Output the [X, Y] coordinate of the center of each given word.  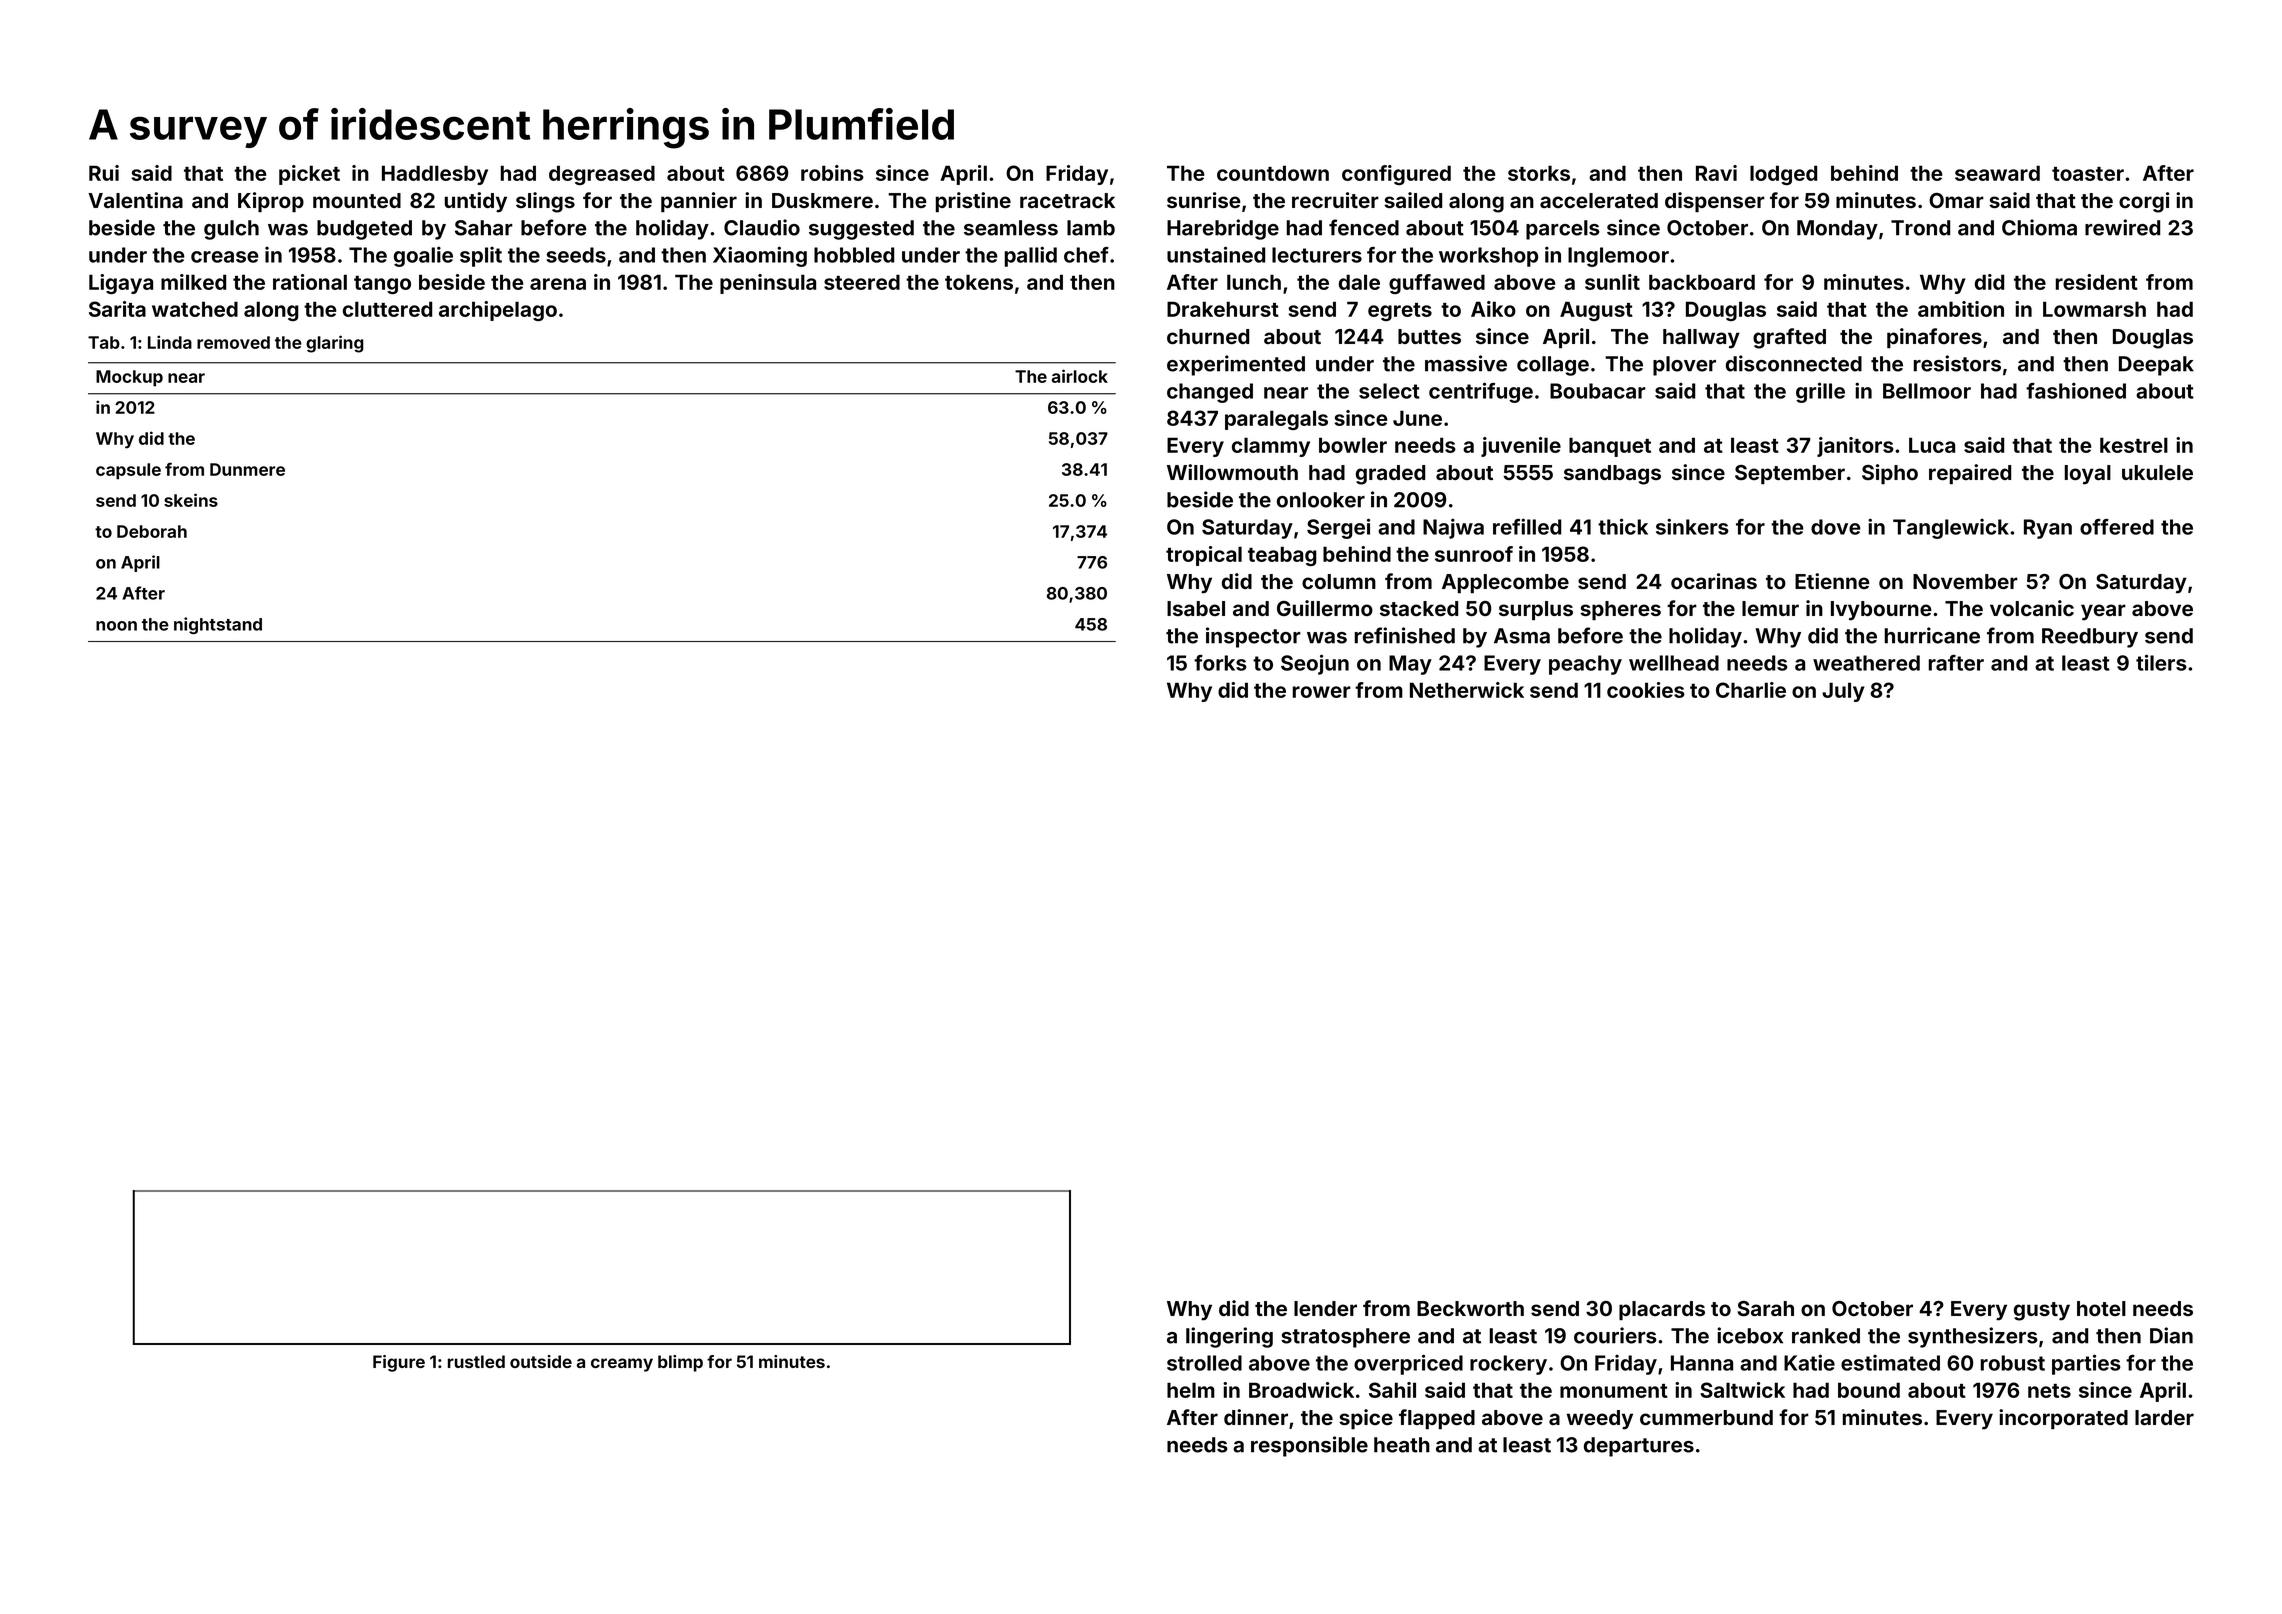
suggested [861, 230]
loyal [2088, 475]
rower [1322, 692]
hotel [2101, 1308]
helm [1191, 1390]
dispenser [1715, 202]
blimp [680, 1363]
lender [1325, 1308]
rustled [476, 1361]
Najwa [1453, 528]
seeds [576, 255]
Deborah [152, 531]
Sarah [1765, 1308]
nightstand [218, 625]
